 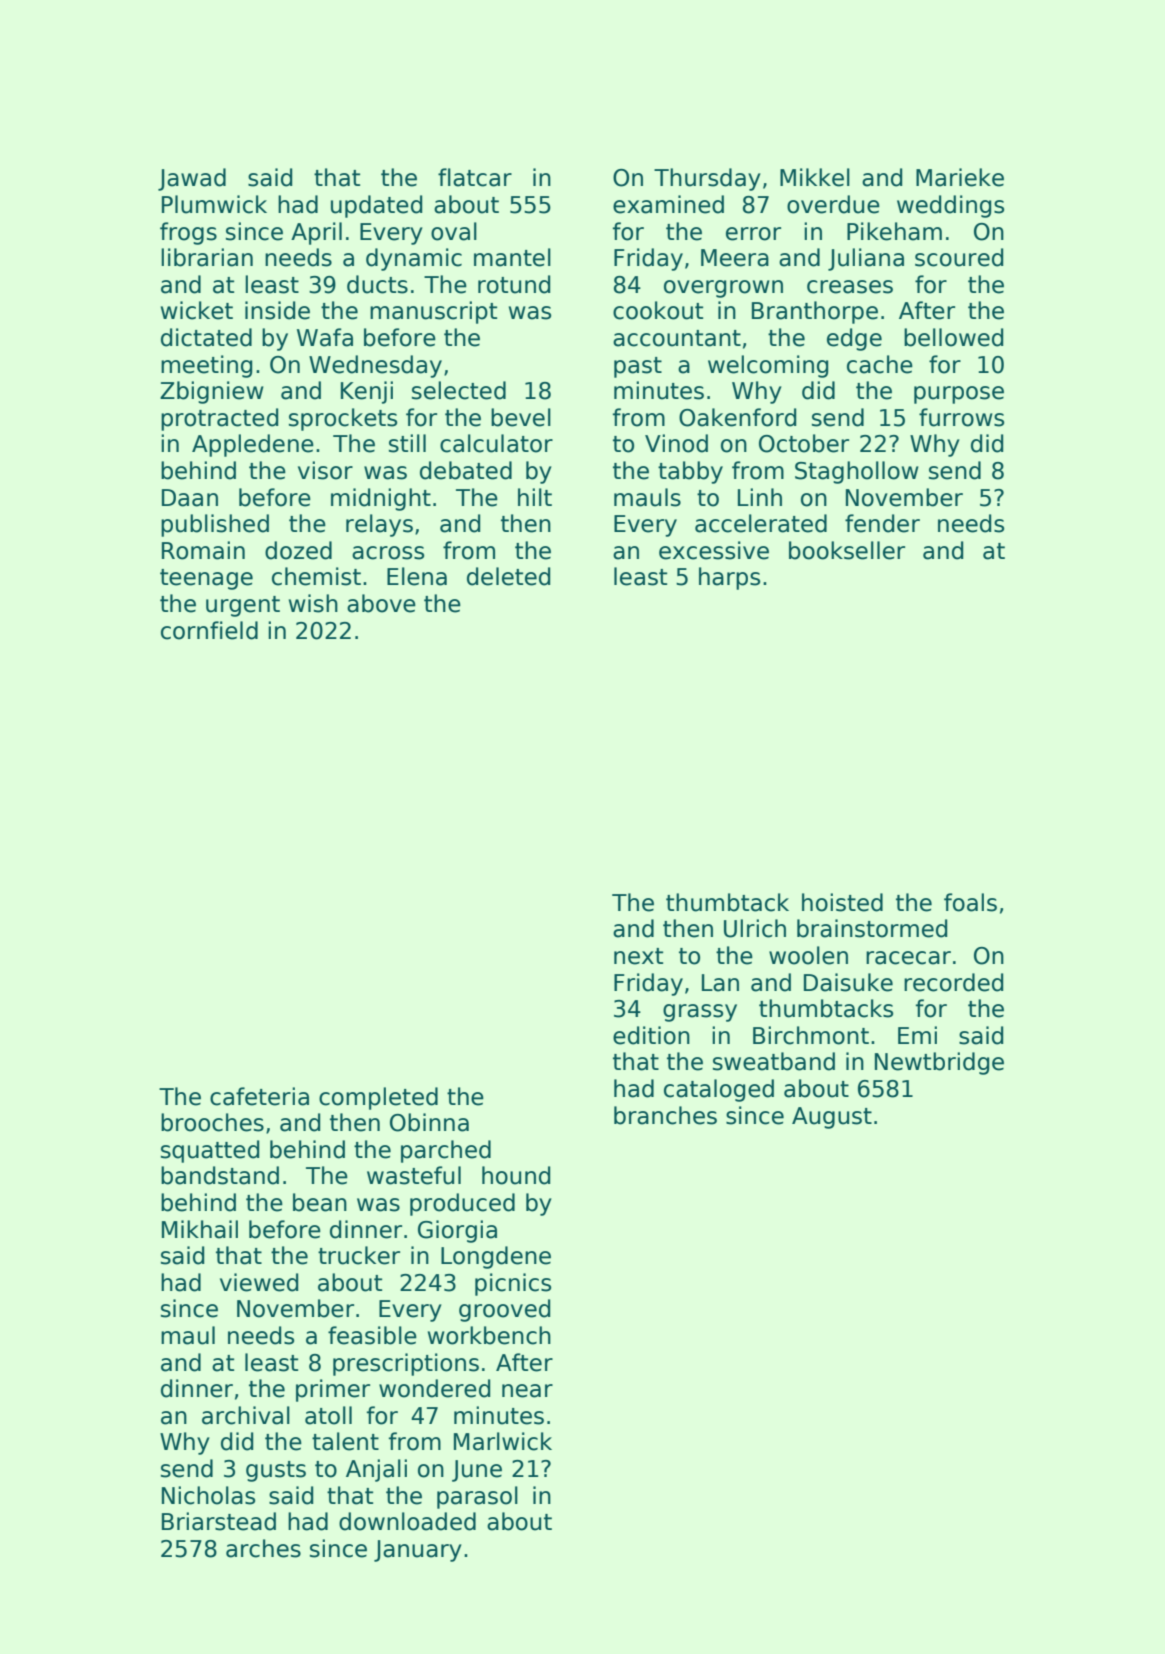 I want to click on parasol, so click(x=477, y=1497).
